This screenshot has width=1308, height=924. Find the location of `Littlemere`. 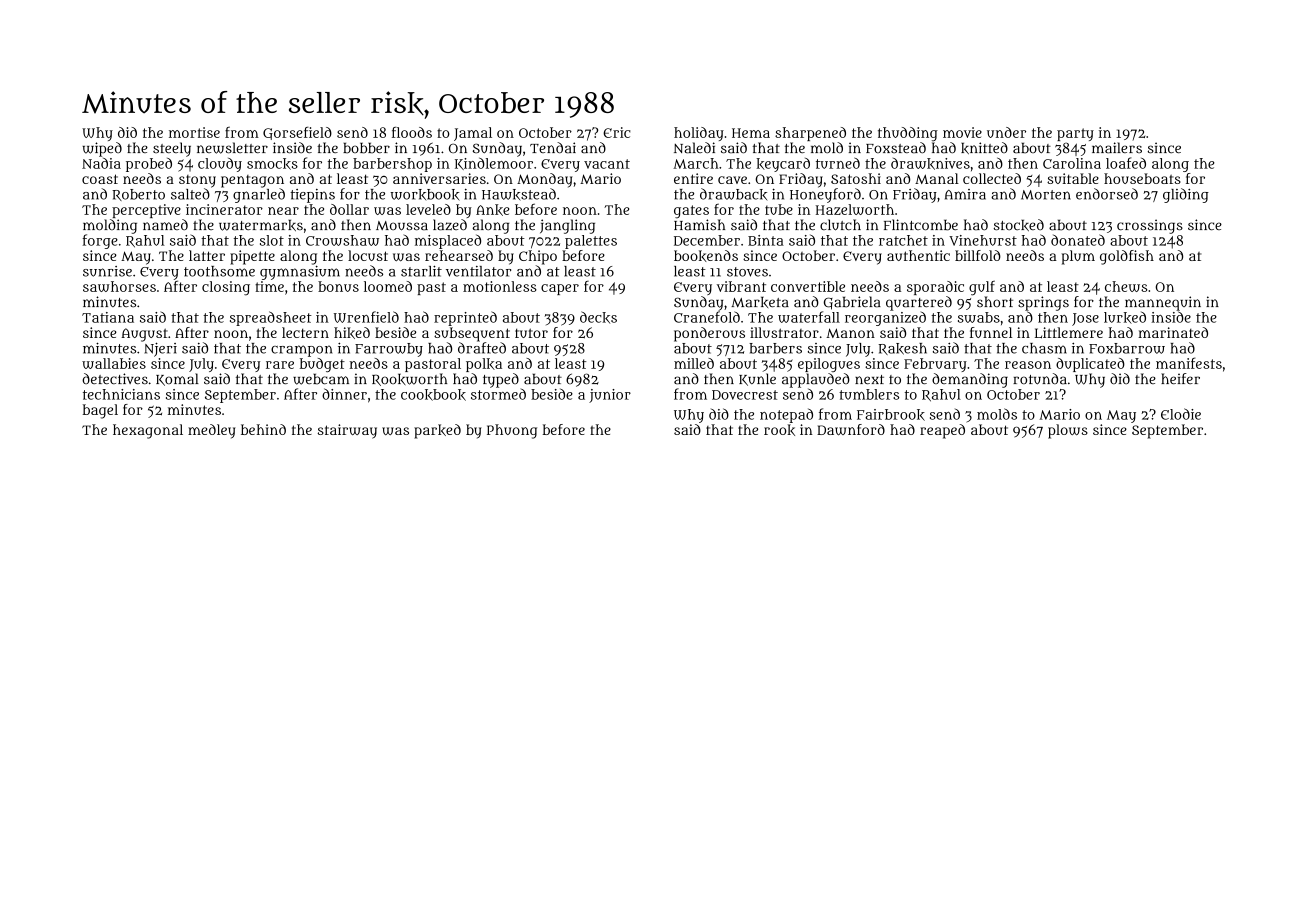

Littlemere is located at coordinates (1069, 333).
